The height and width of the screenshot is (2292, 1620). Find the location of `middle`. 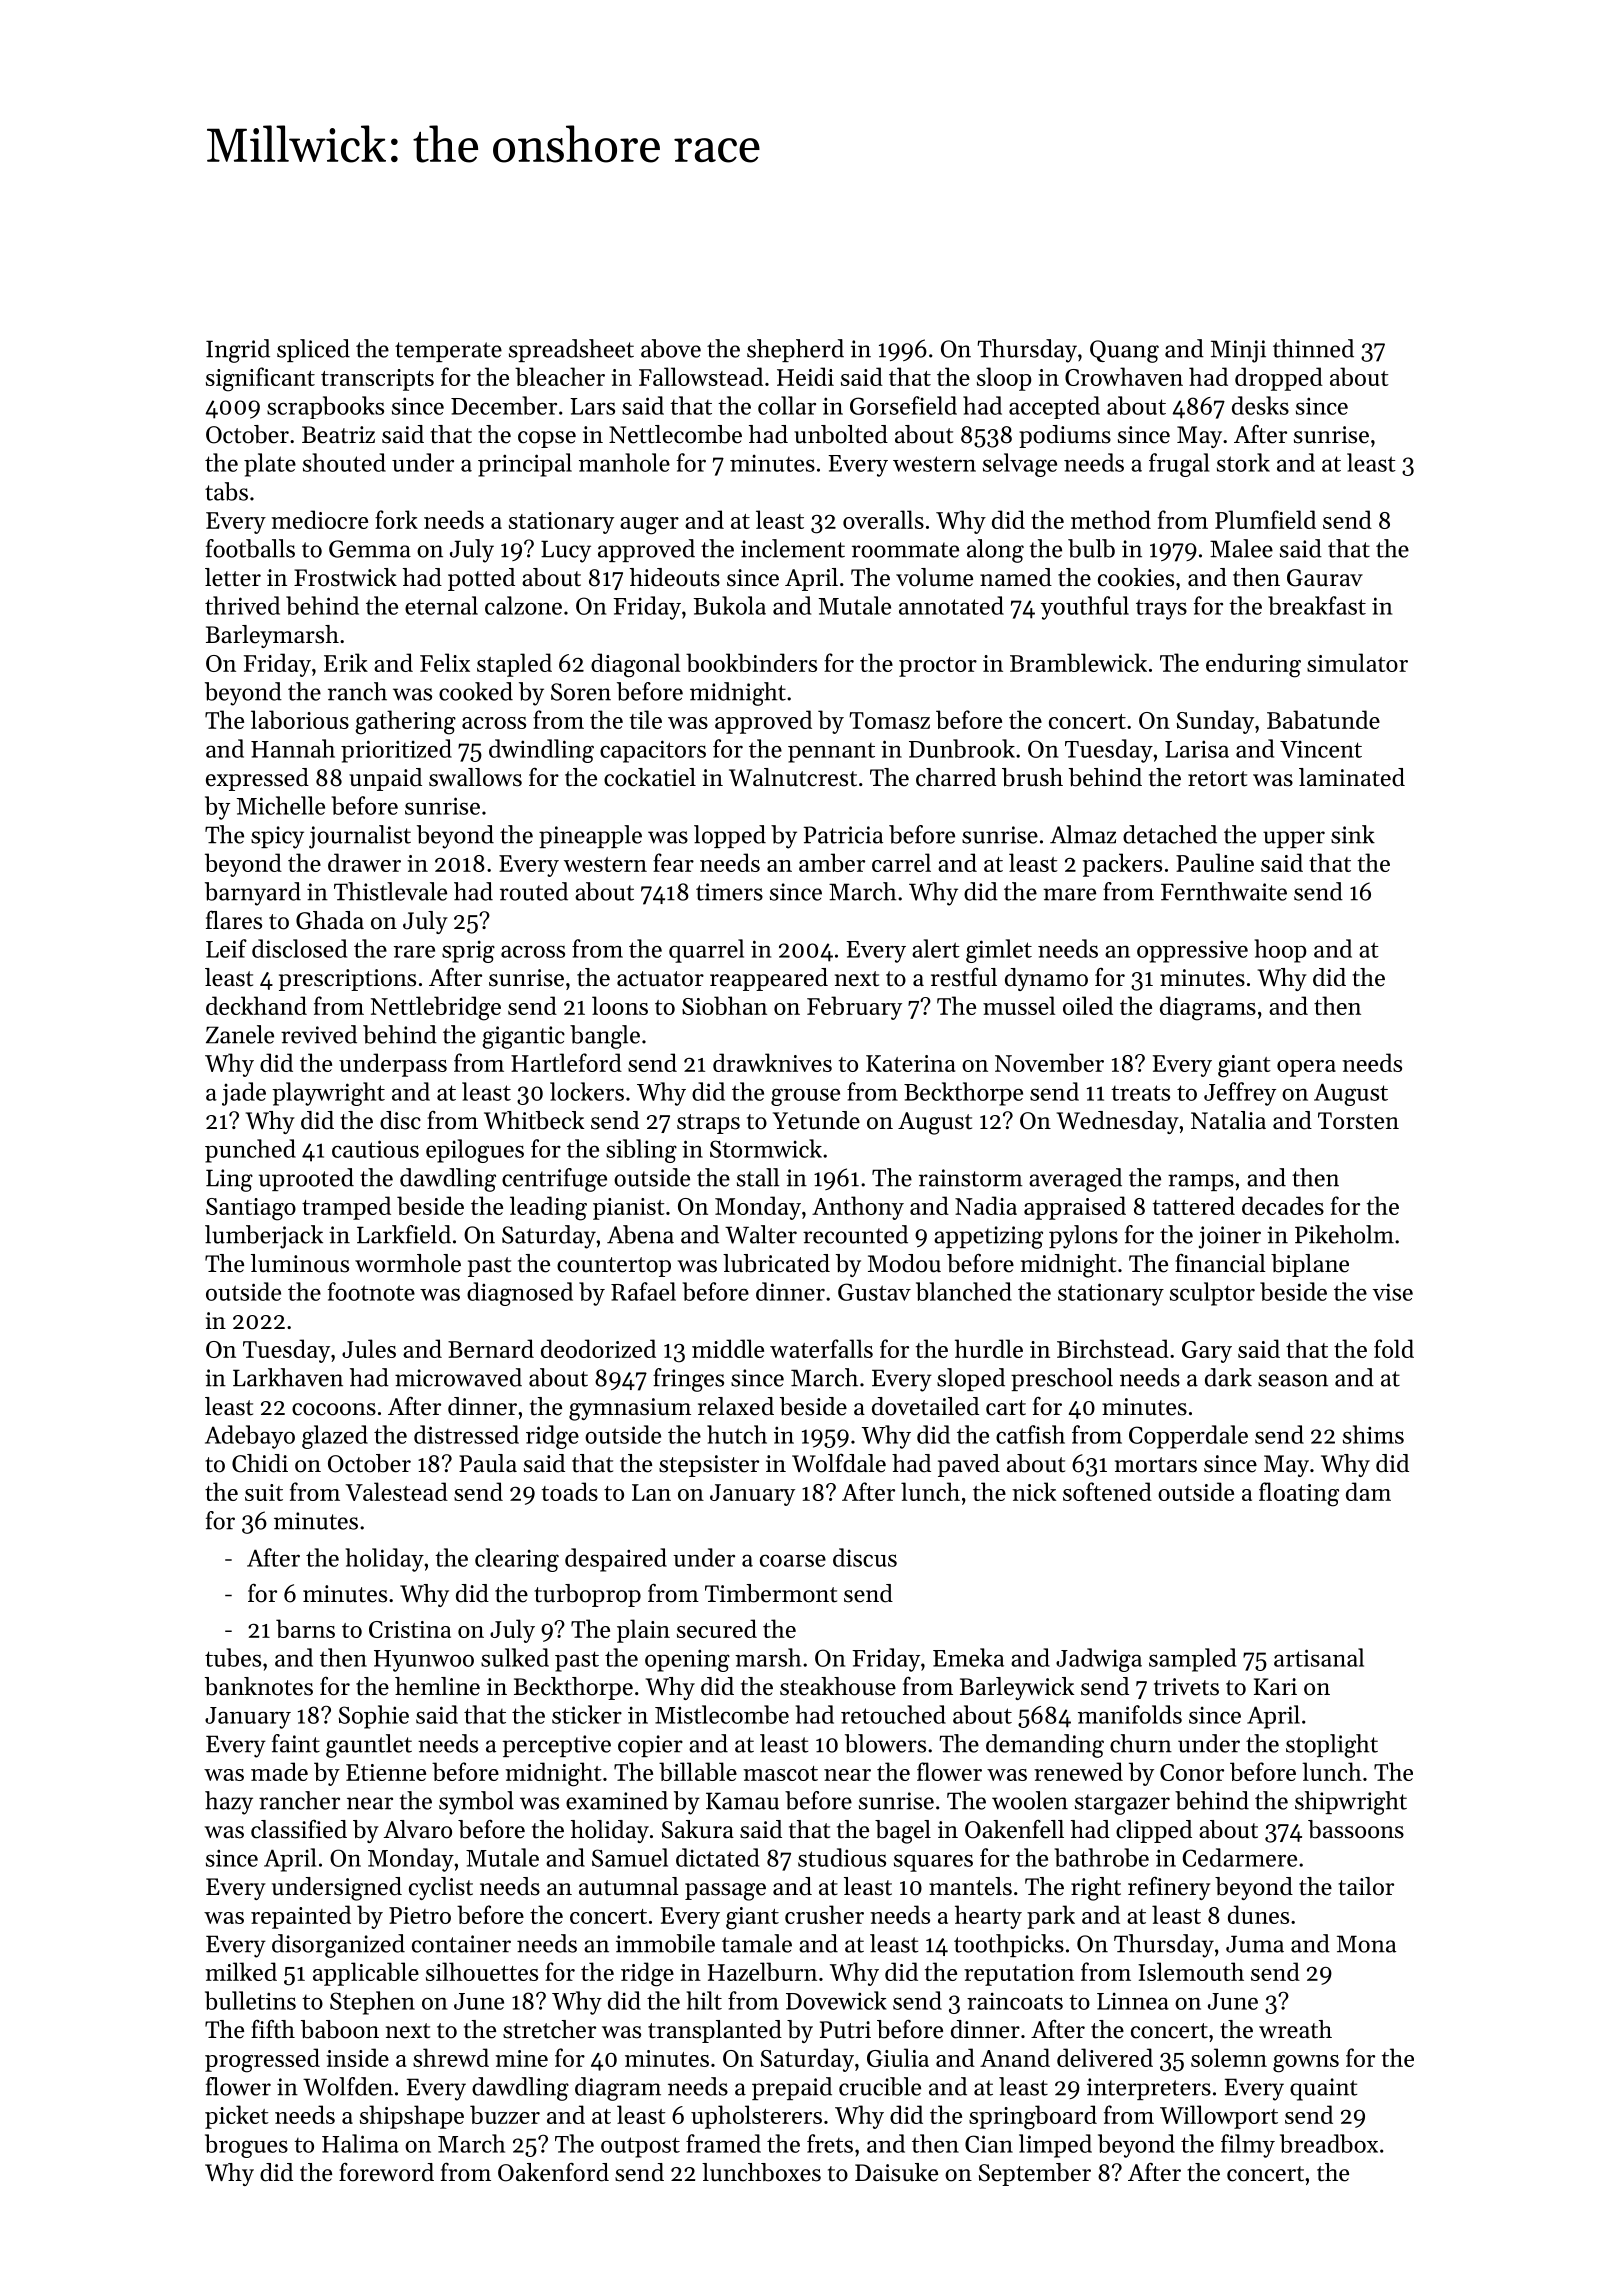

middle is located at coordinates (728, 1348).
